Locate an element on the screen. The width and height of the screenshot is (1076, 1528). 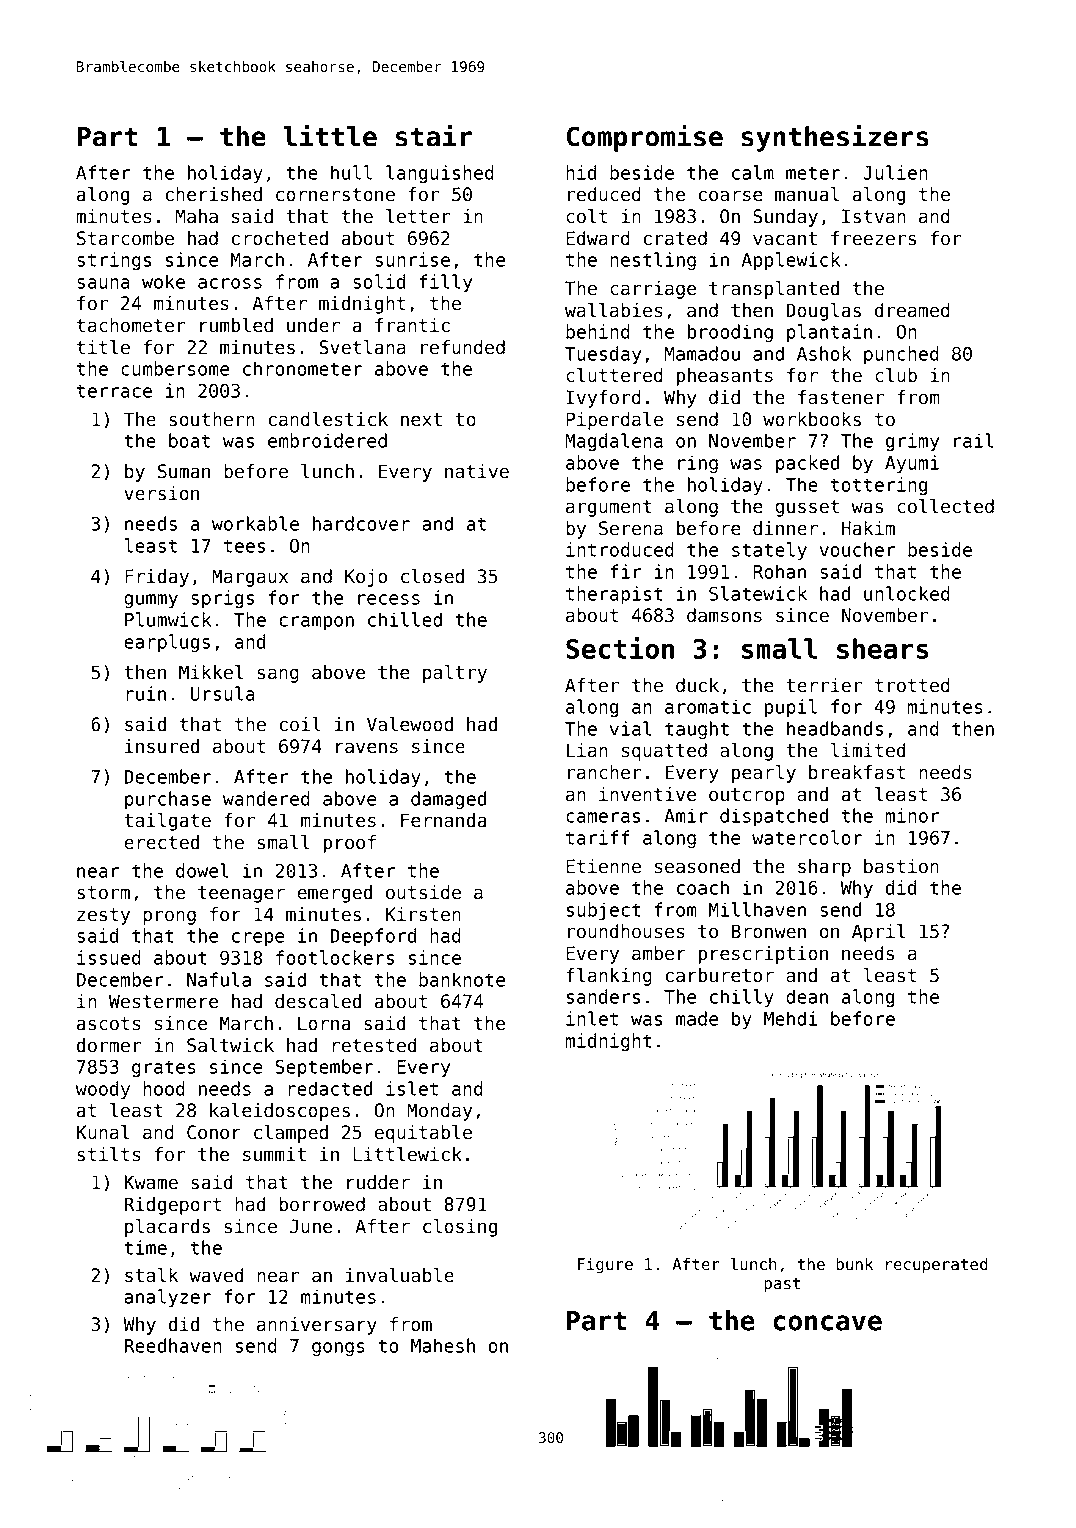
cherished is located at coordinates (213, 194).
